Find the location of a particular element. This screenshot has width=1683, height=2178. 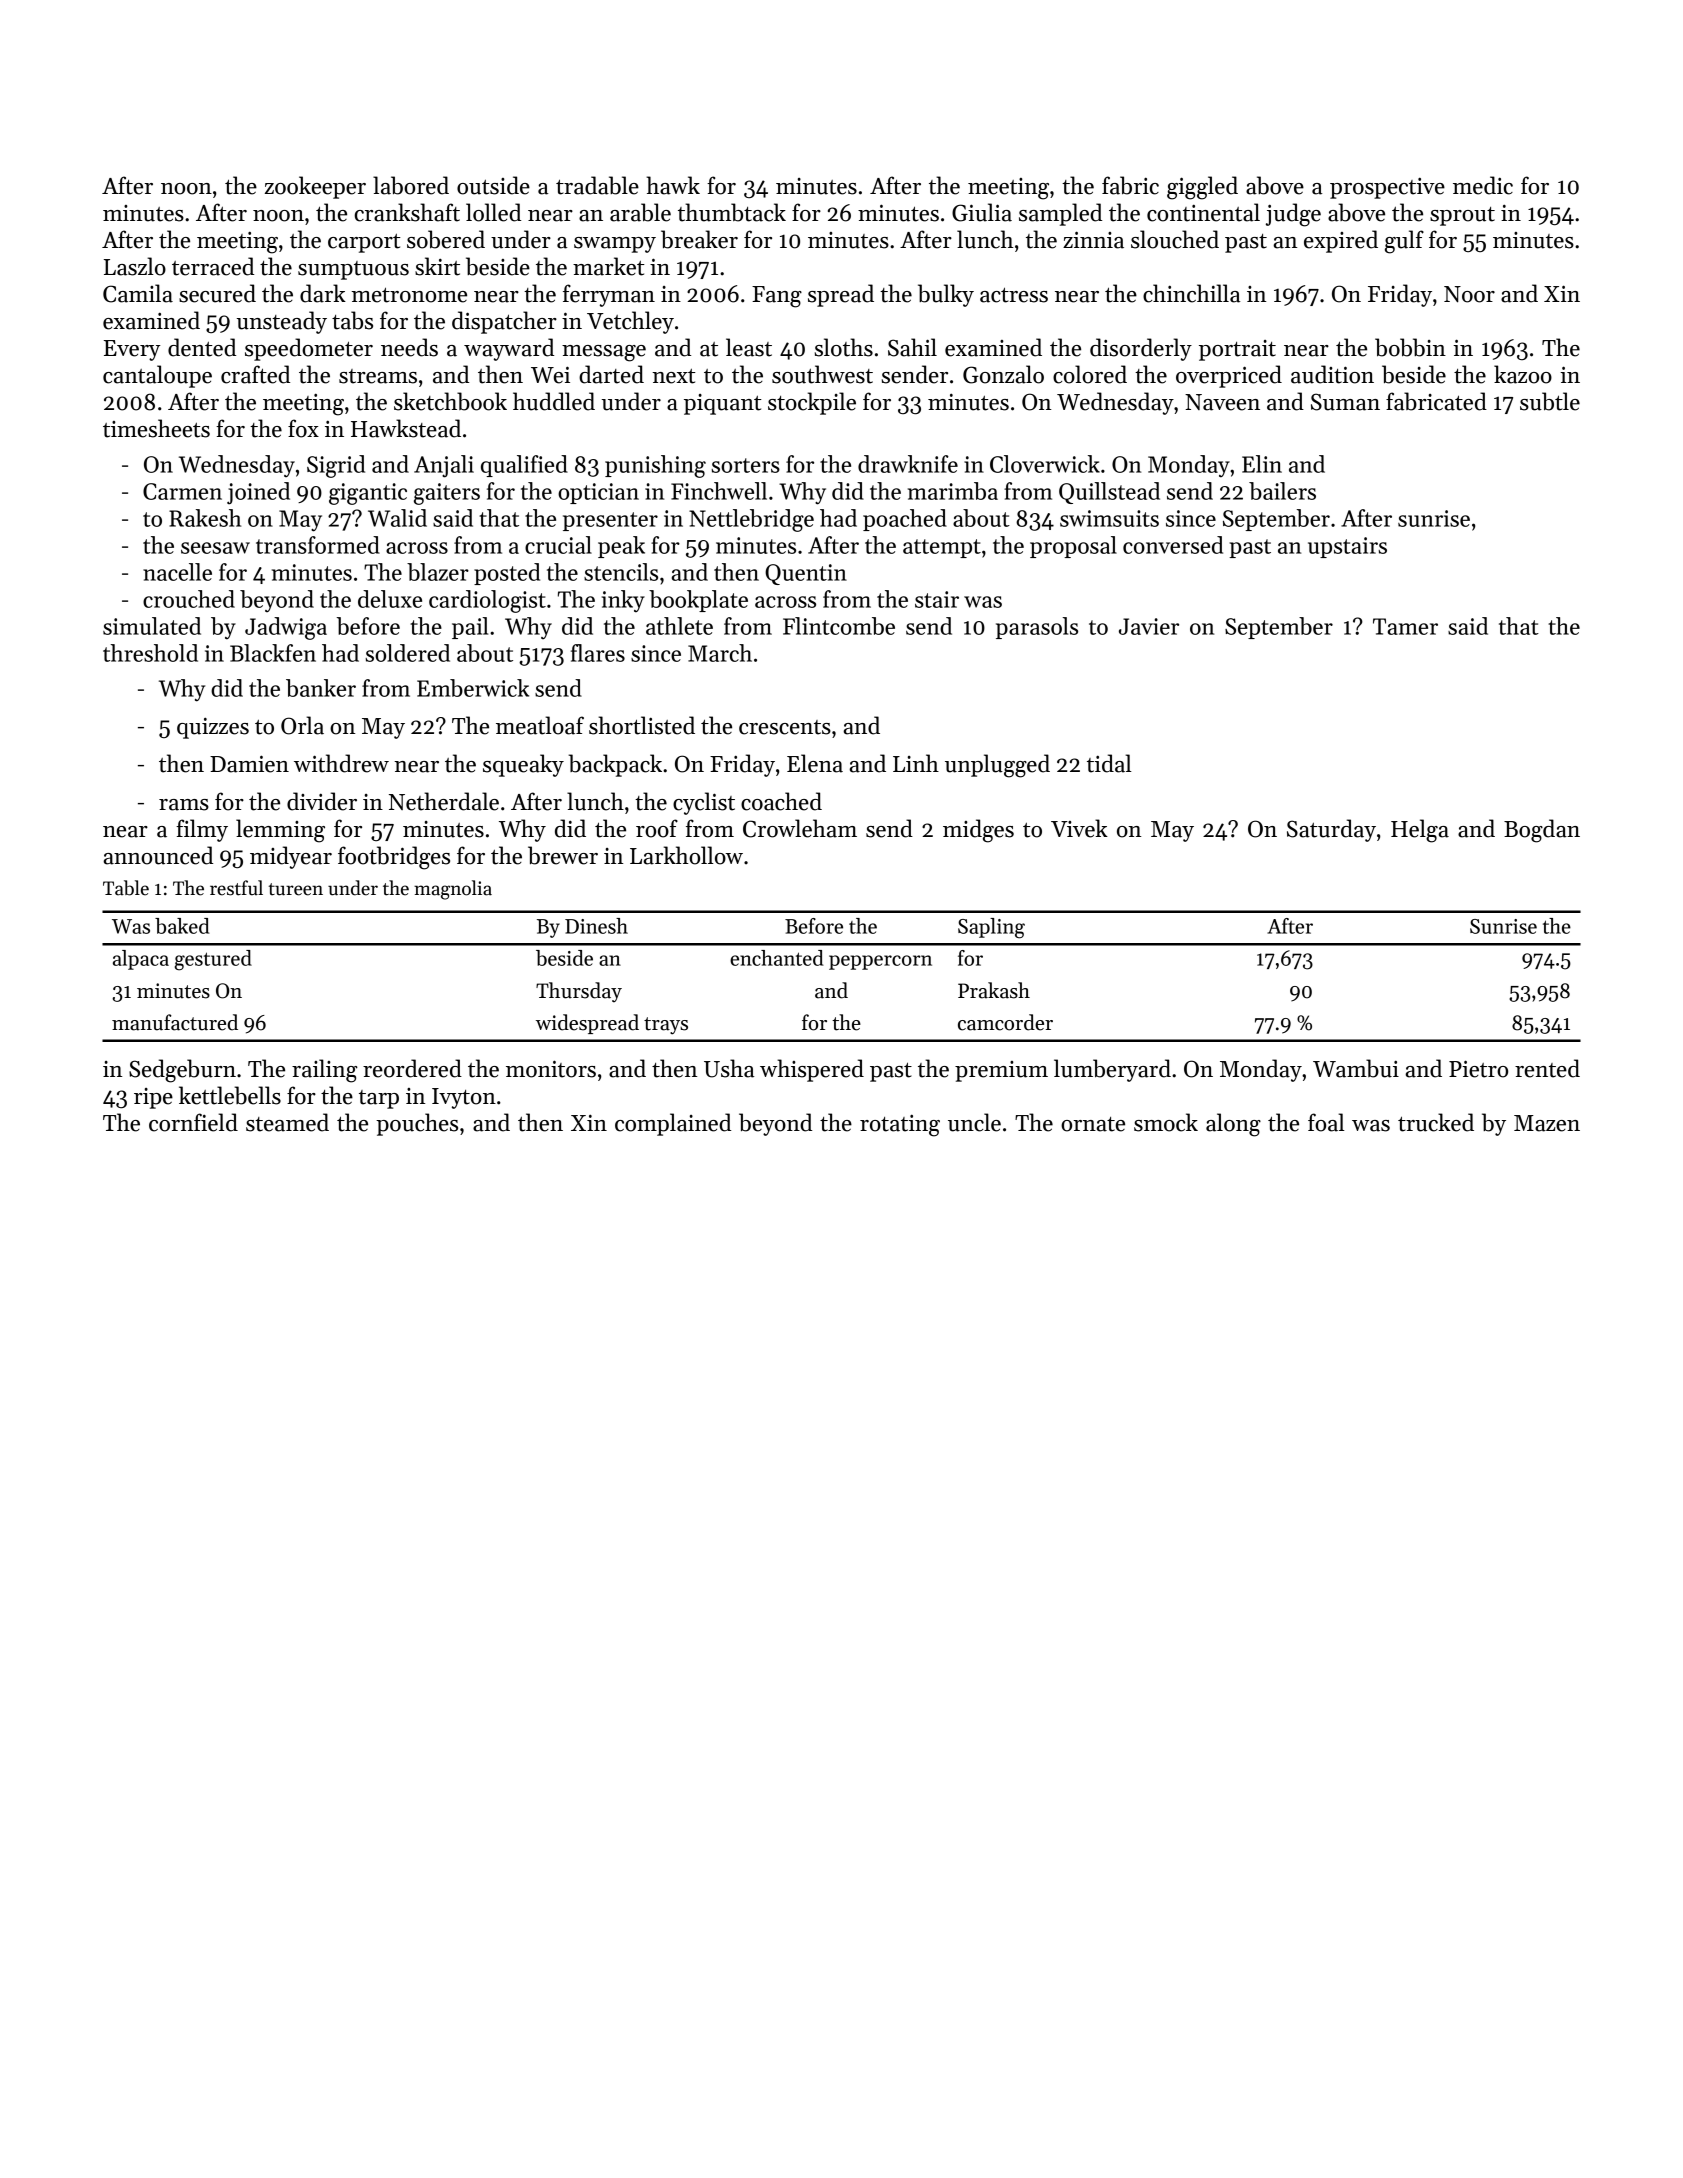

Netherdale is located at coordinates (444, 801).
